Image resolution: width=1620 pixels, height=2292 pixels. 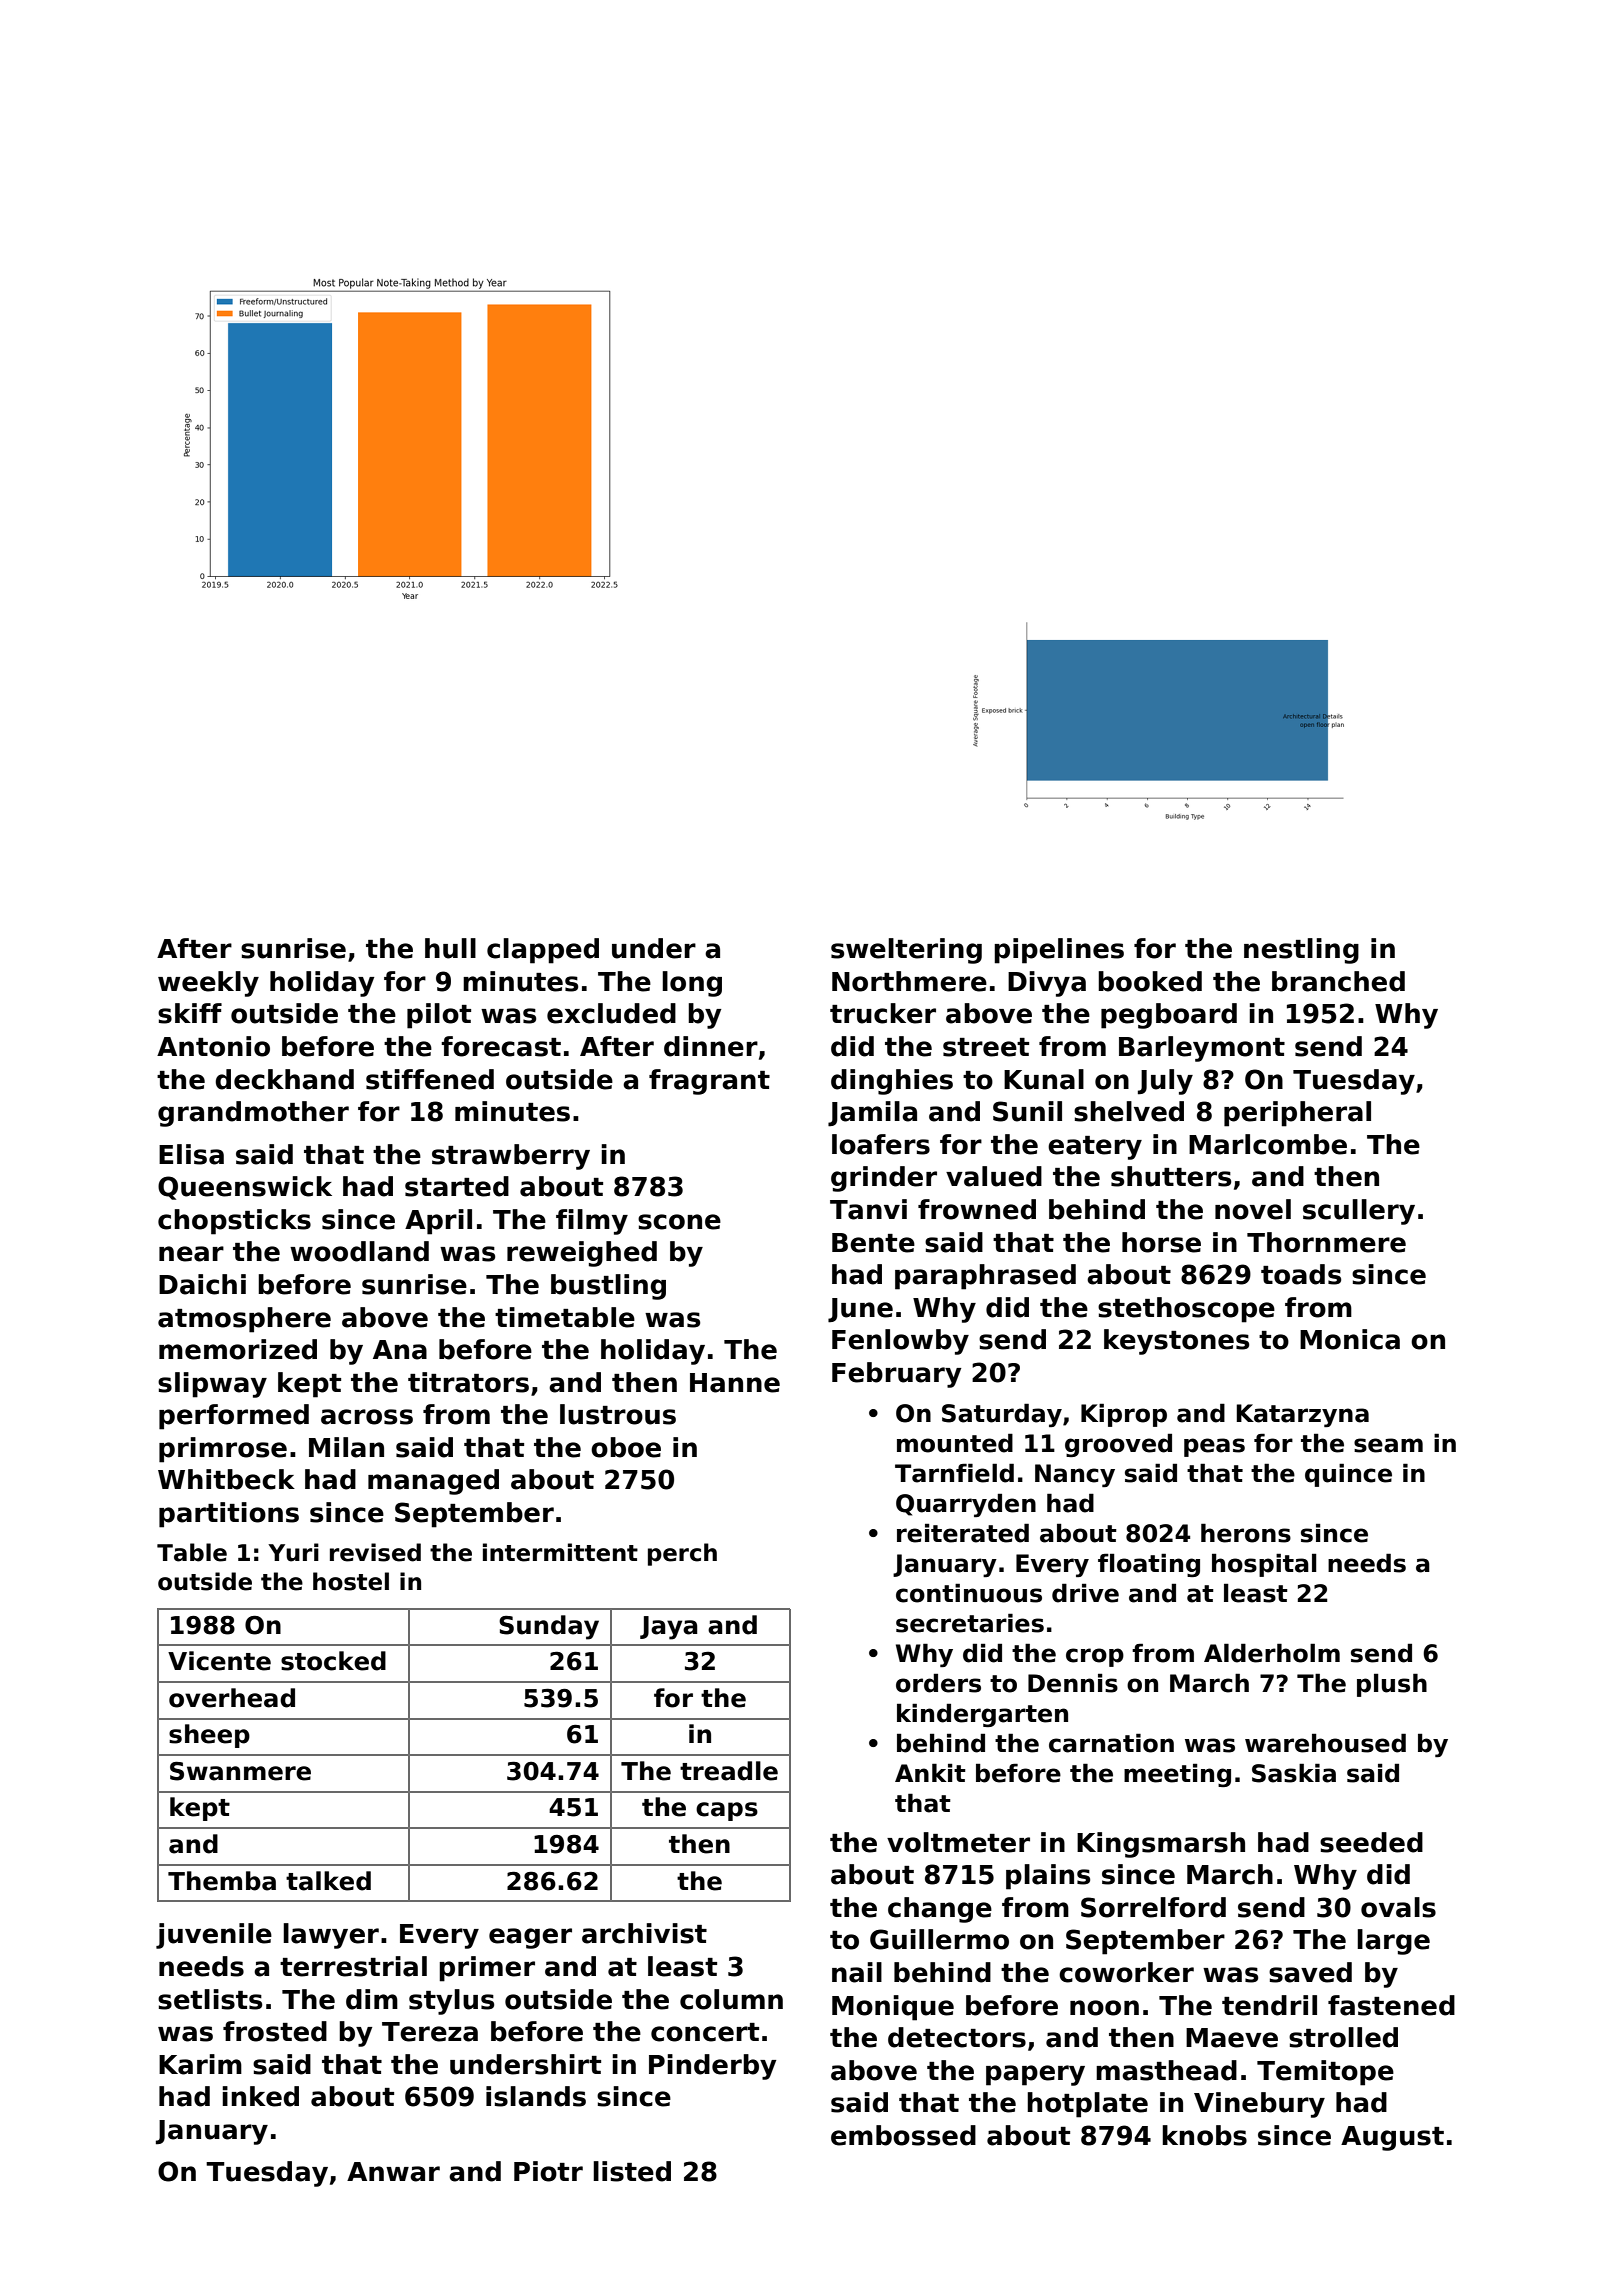 What do you see at coordinates (883, 1013) in the screenshot?
I see `trucker` at bounding box center [883, 1013].
